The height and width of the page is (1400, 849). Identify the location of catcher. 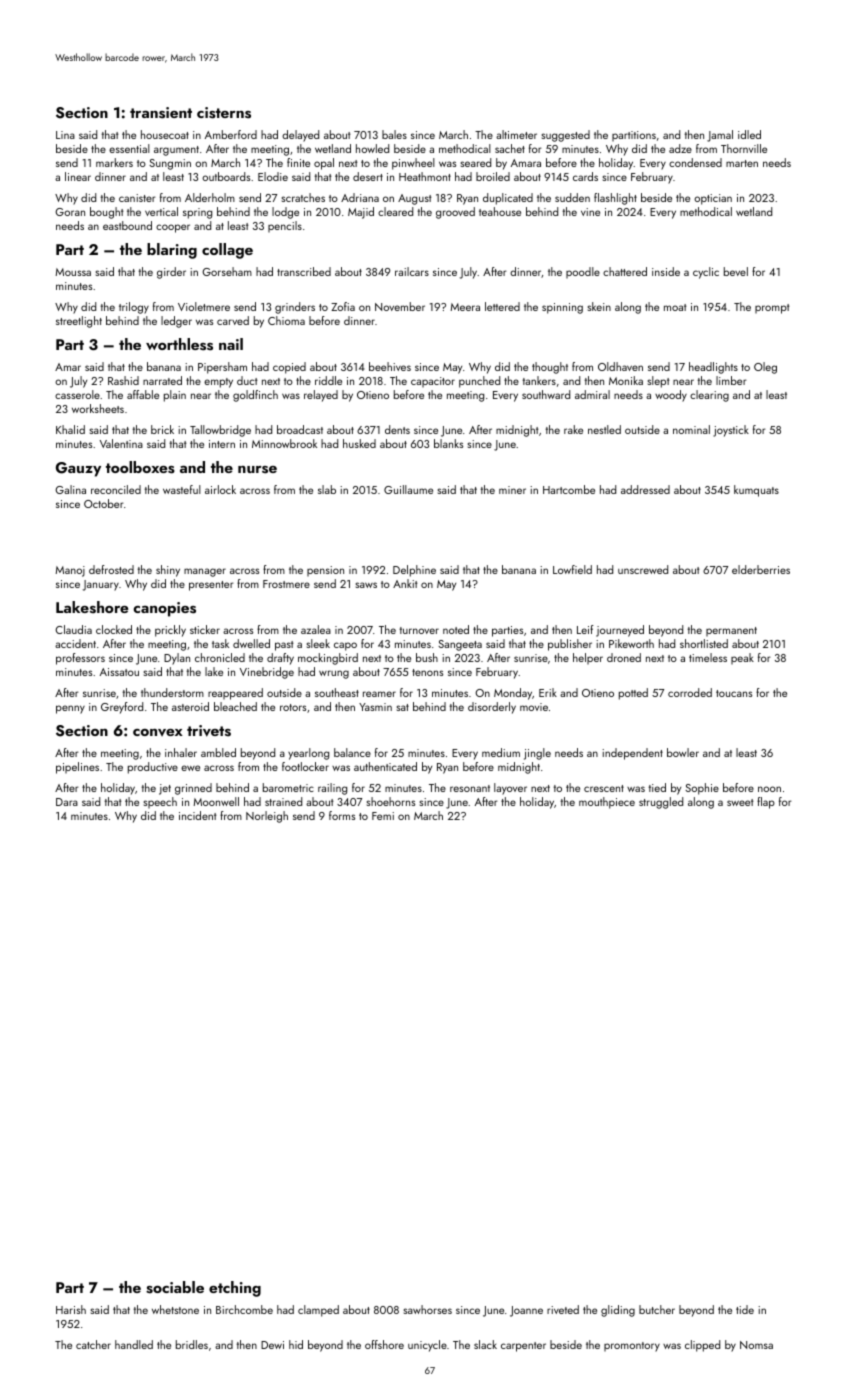
(93, 1344).
